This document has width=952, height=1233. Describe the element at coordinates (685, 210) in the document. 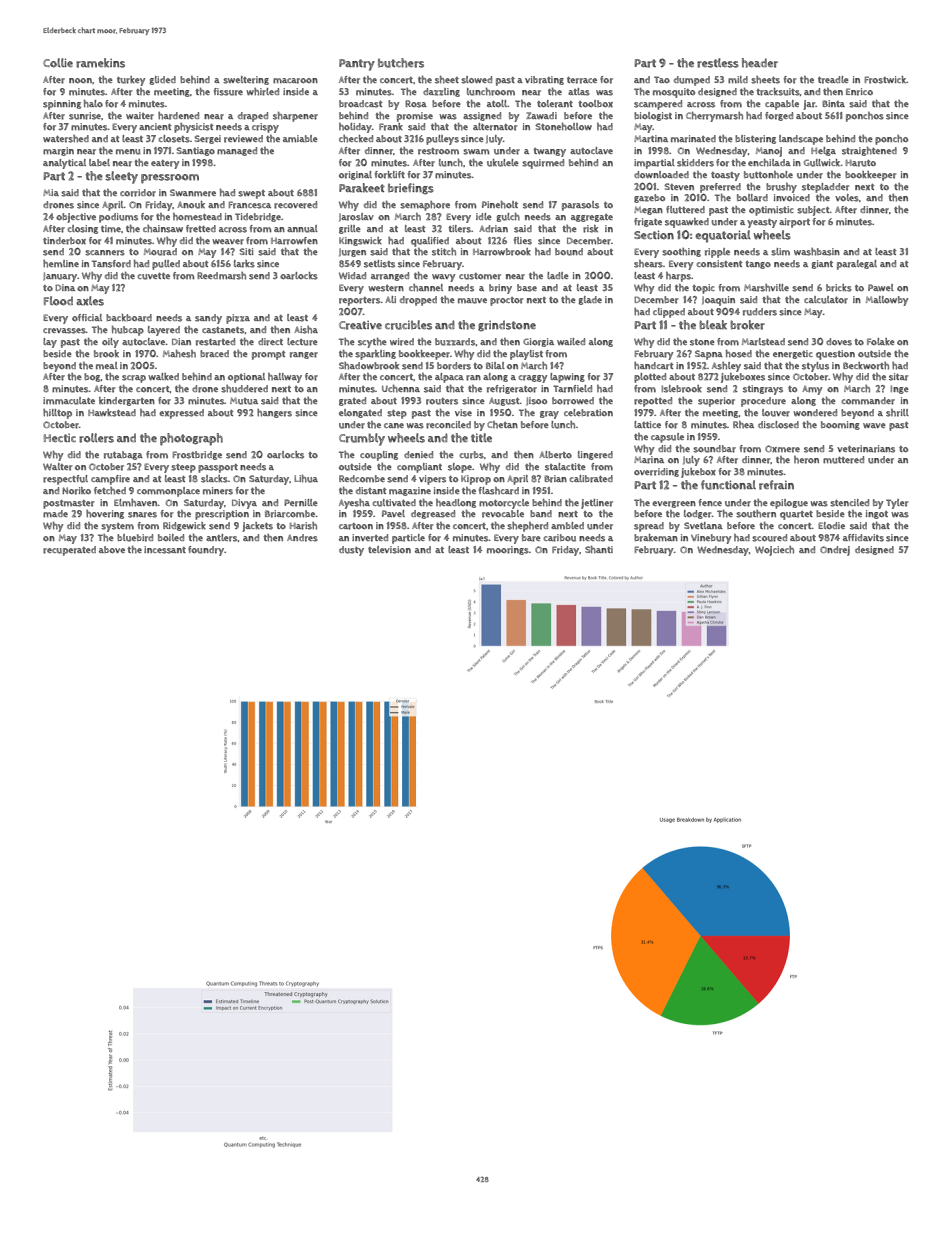

I see `fluttered` at that location.
